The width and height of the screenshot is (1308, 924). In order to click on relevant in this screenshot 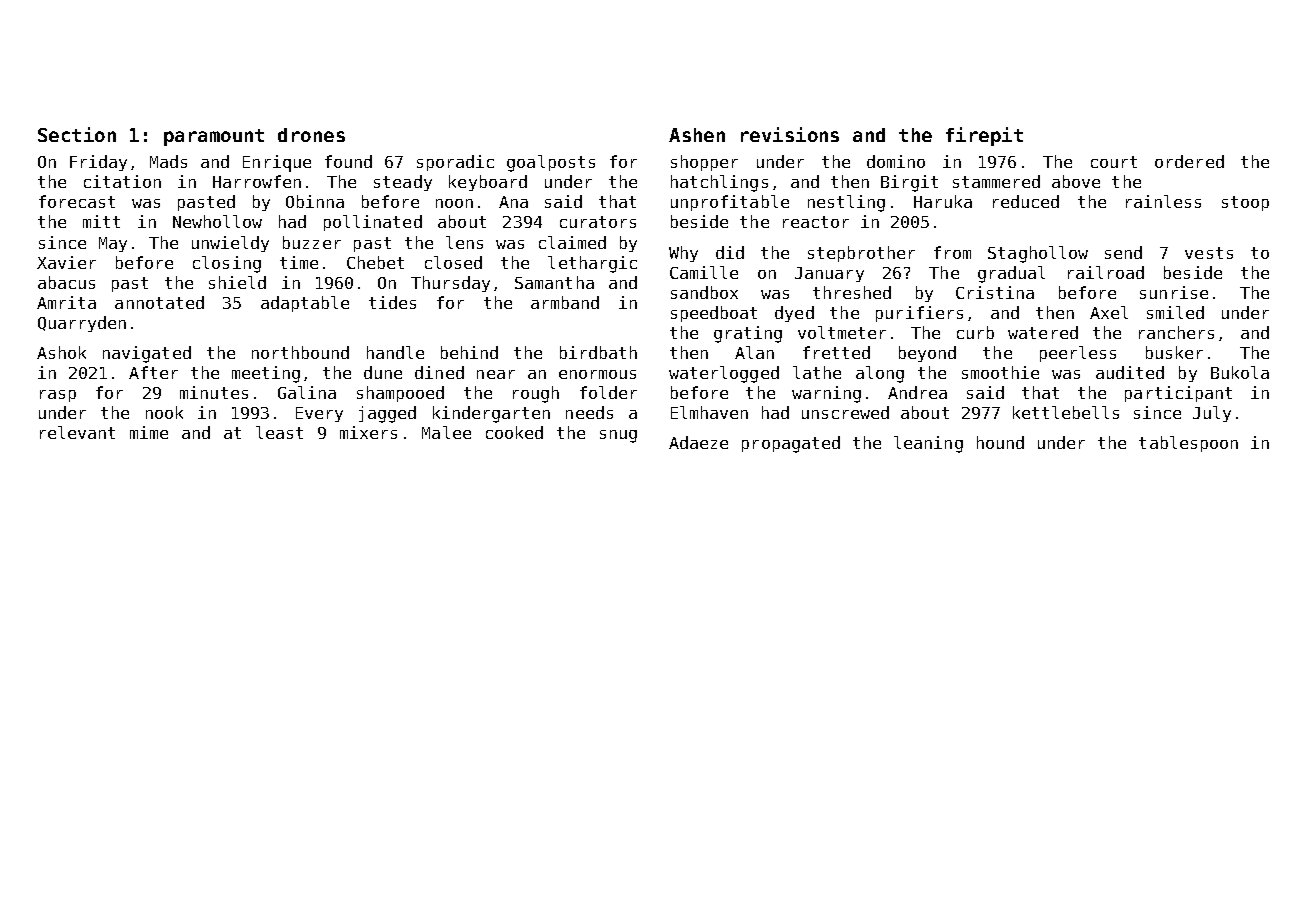, I will do `click(77, 432)`.
